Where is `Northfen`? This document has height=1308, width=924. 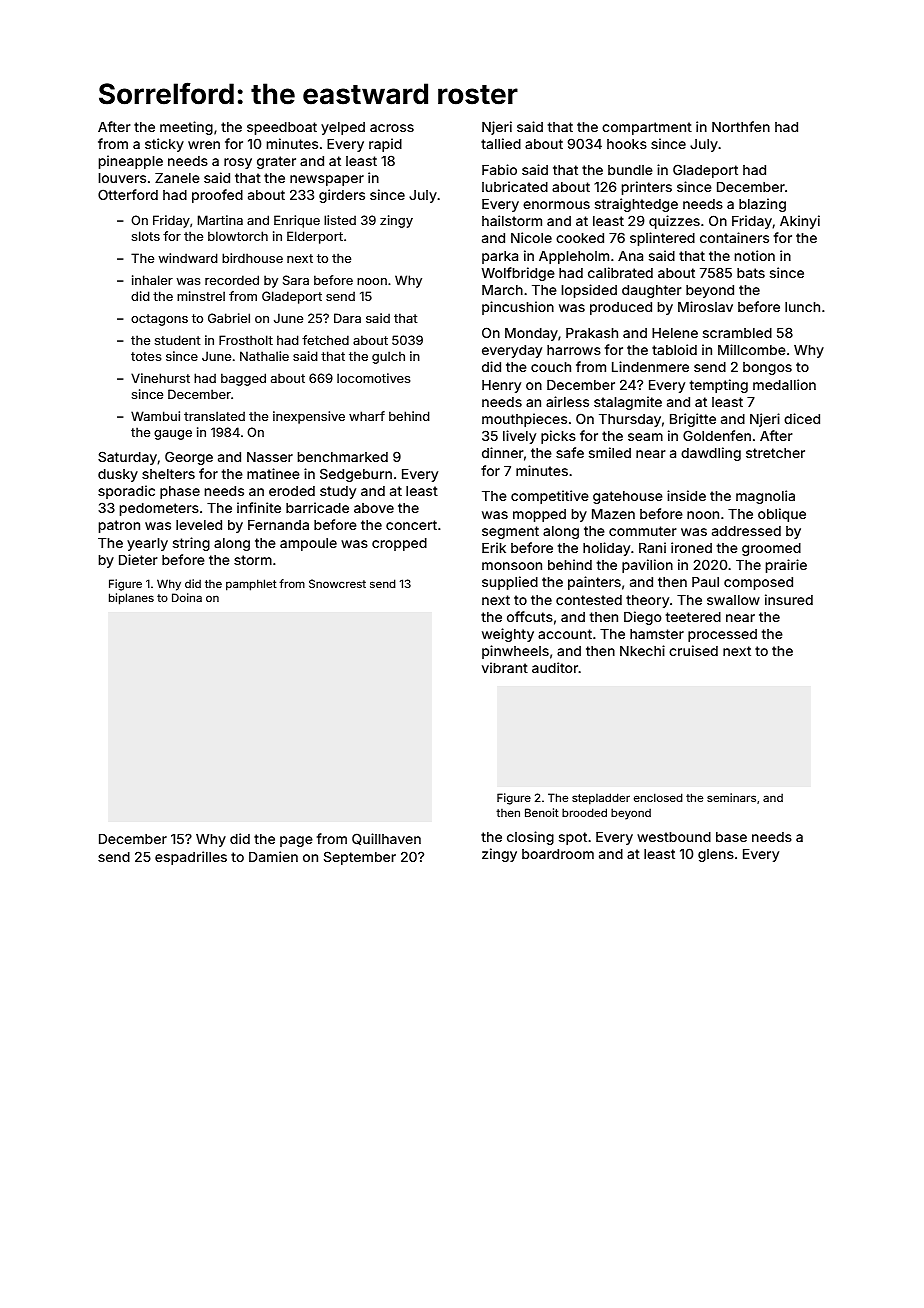 Northfen is located at coordinates (741, 126).
